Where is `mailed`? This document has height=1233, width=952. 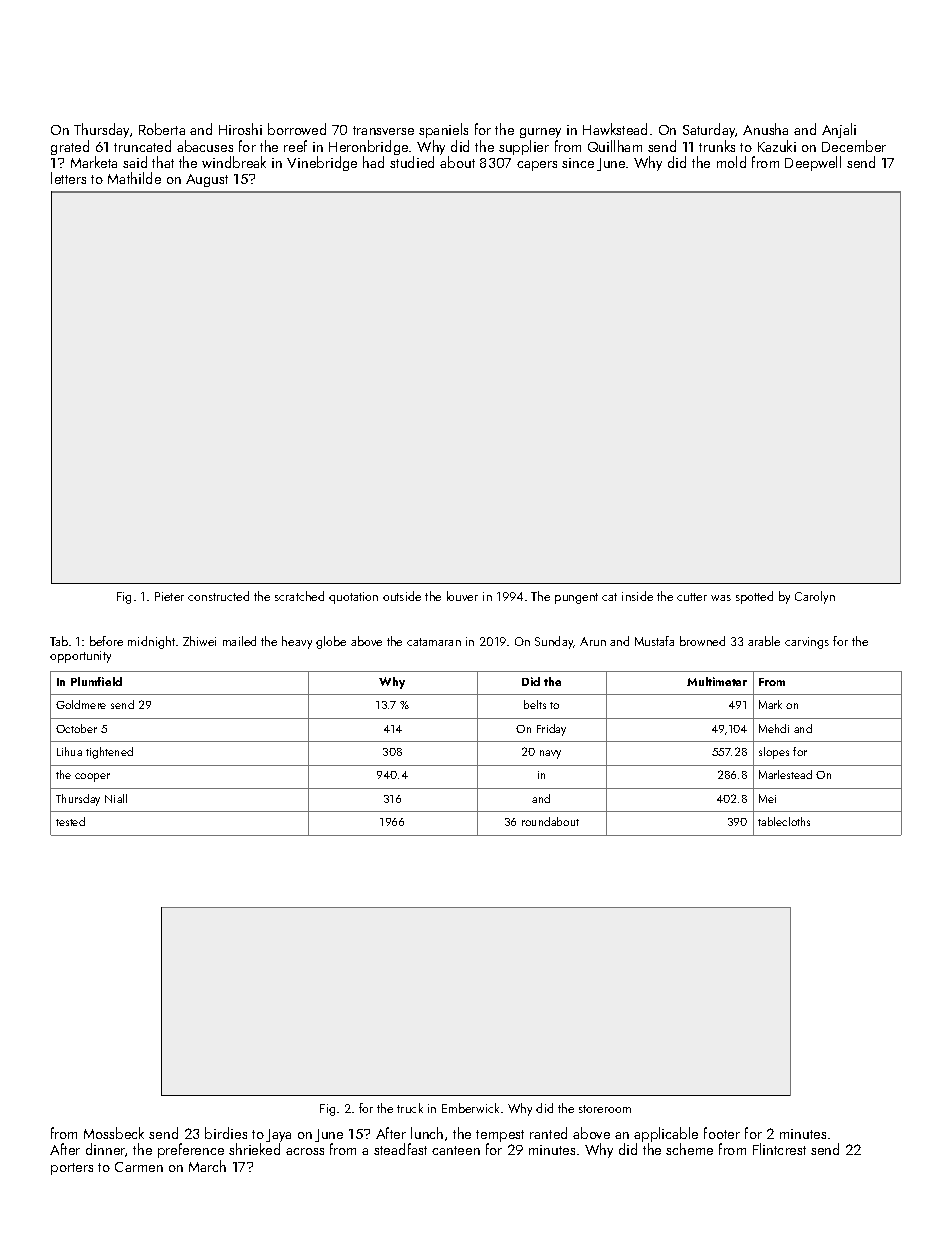 mailed is located at coordinates (239, 641).
